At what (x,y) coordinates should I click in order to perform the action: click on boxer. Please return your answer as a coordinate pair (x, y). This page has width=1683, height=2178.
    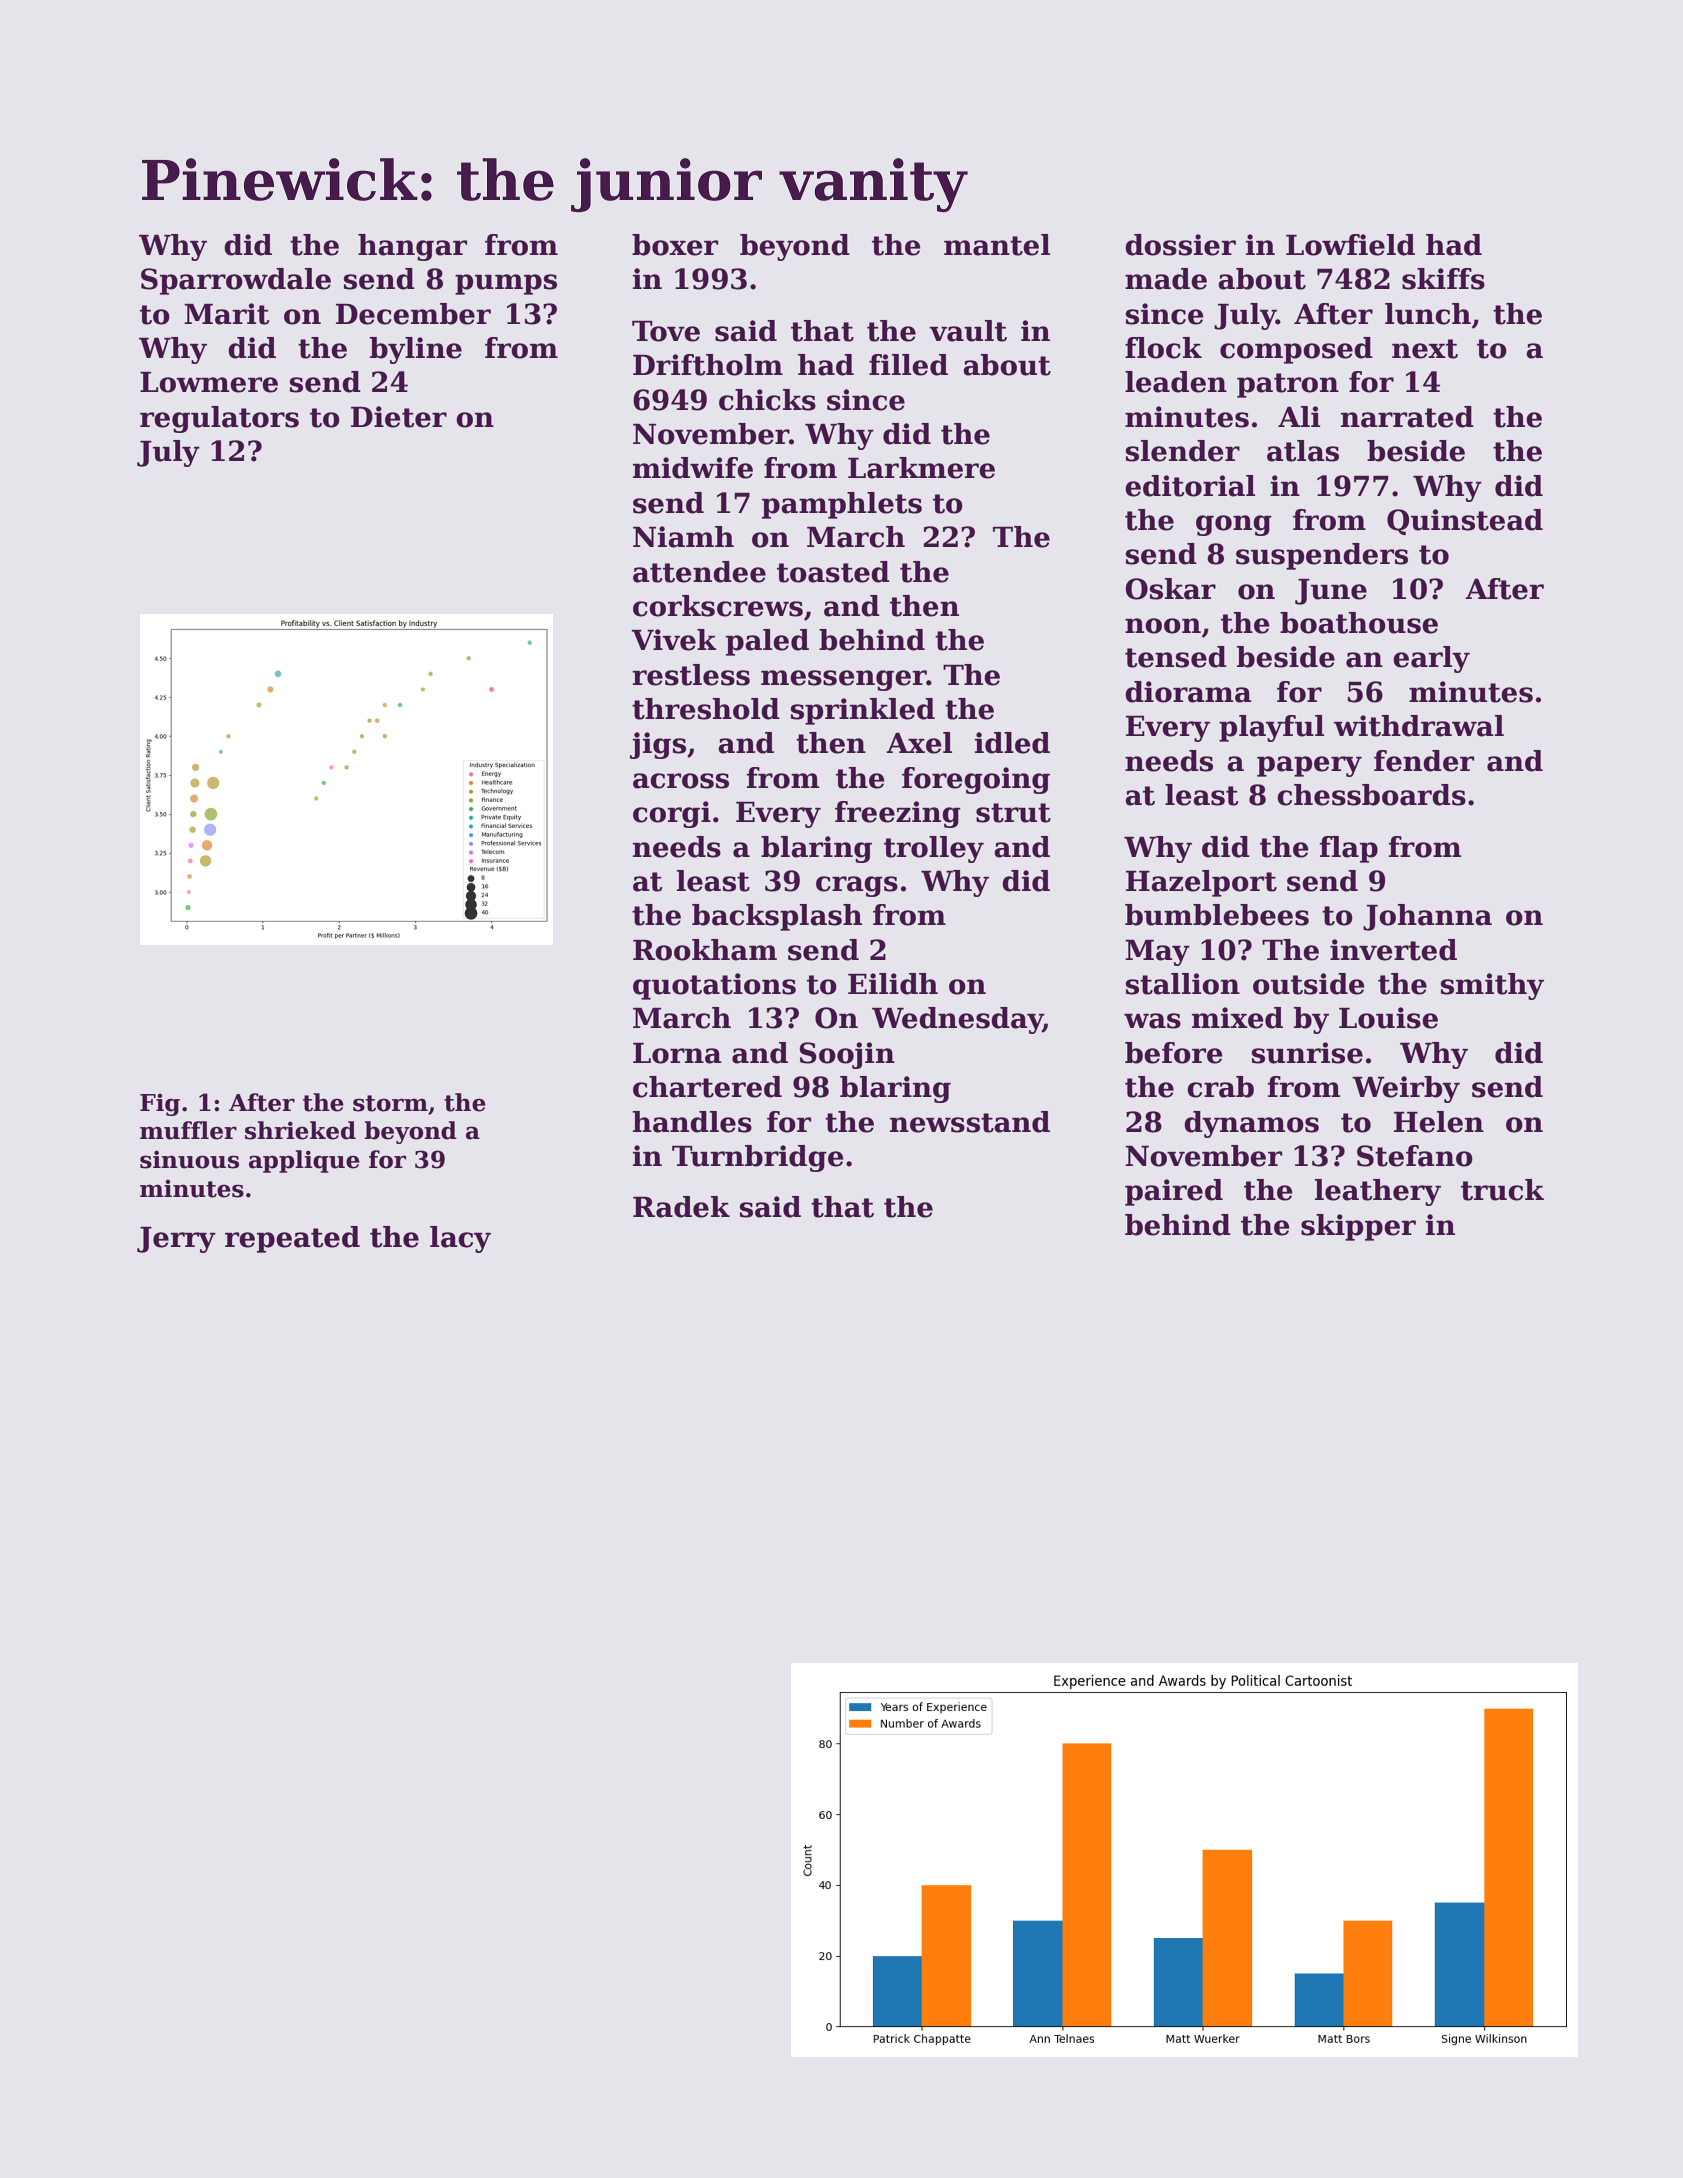
    Looking at the image, I should click on (675, 245).
